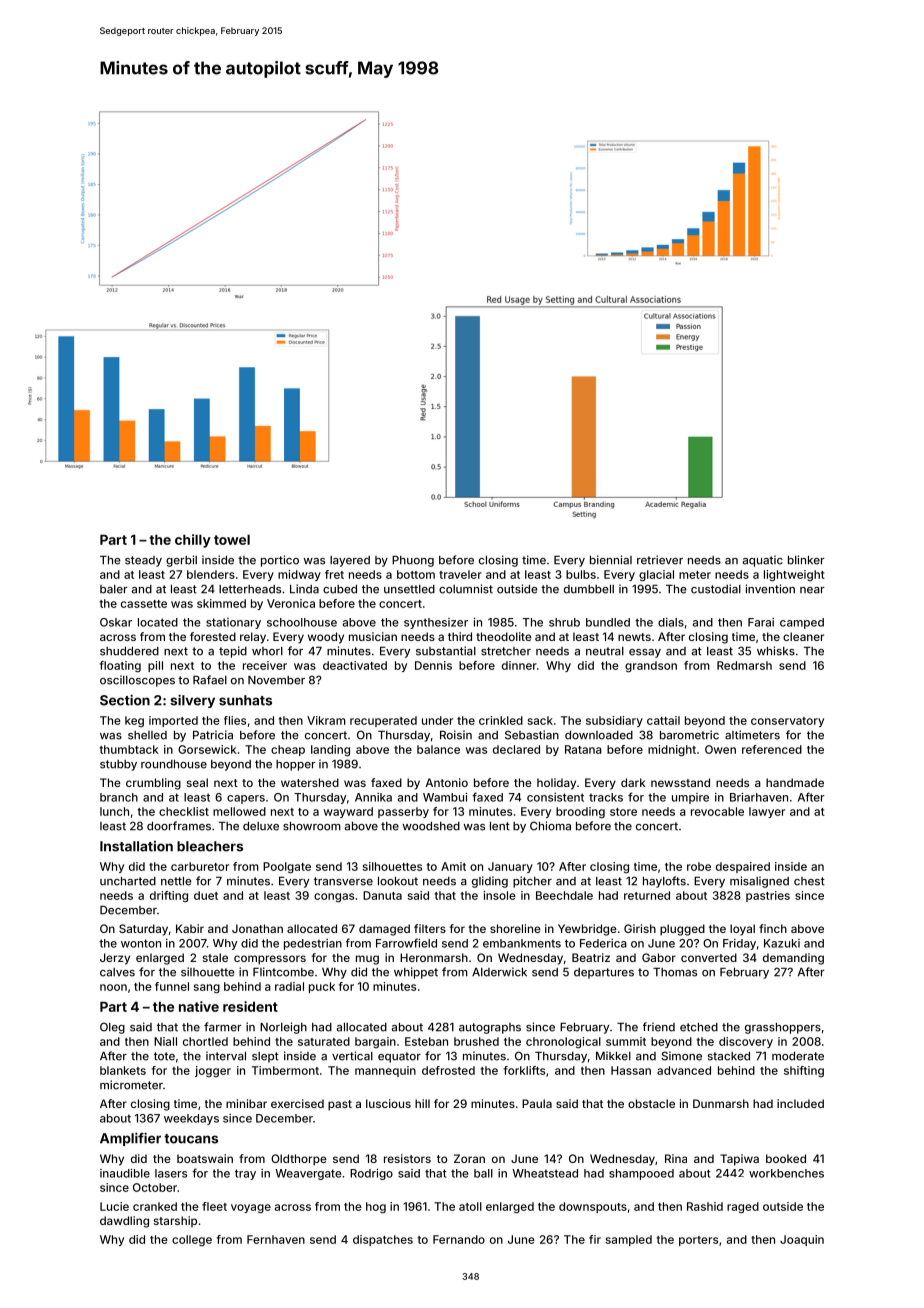 This image has width=924, height=1308. I want to click on Jonathan, so click(257, 928).
